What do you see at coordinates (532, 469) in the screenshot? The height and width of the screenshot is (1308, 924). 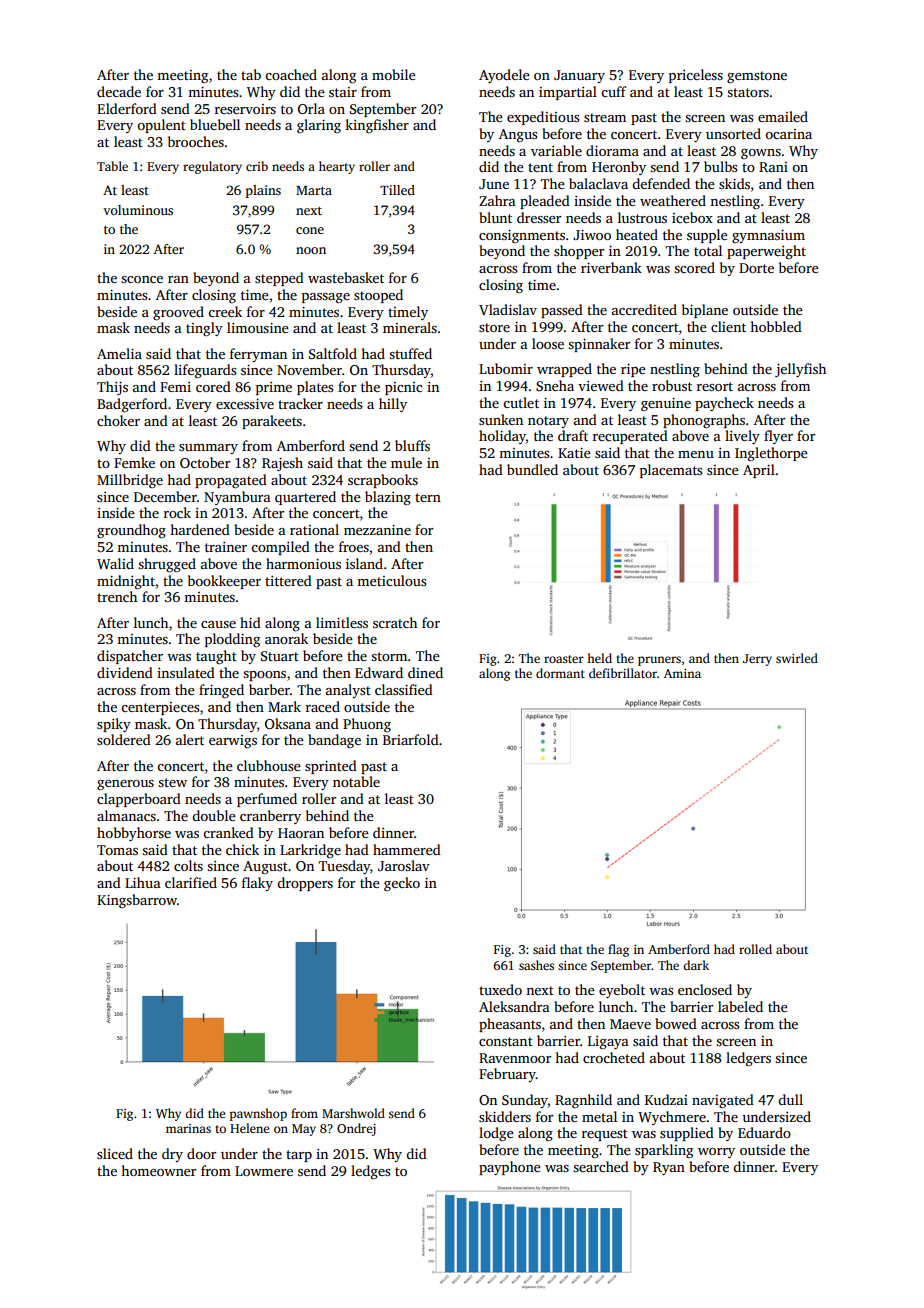 I see `bundled` at bounding box center [532, 469].
